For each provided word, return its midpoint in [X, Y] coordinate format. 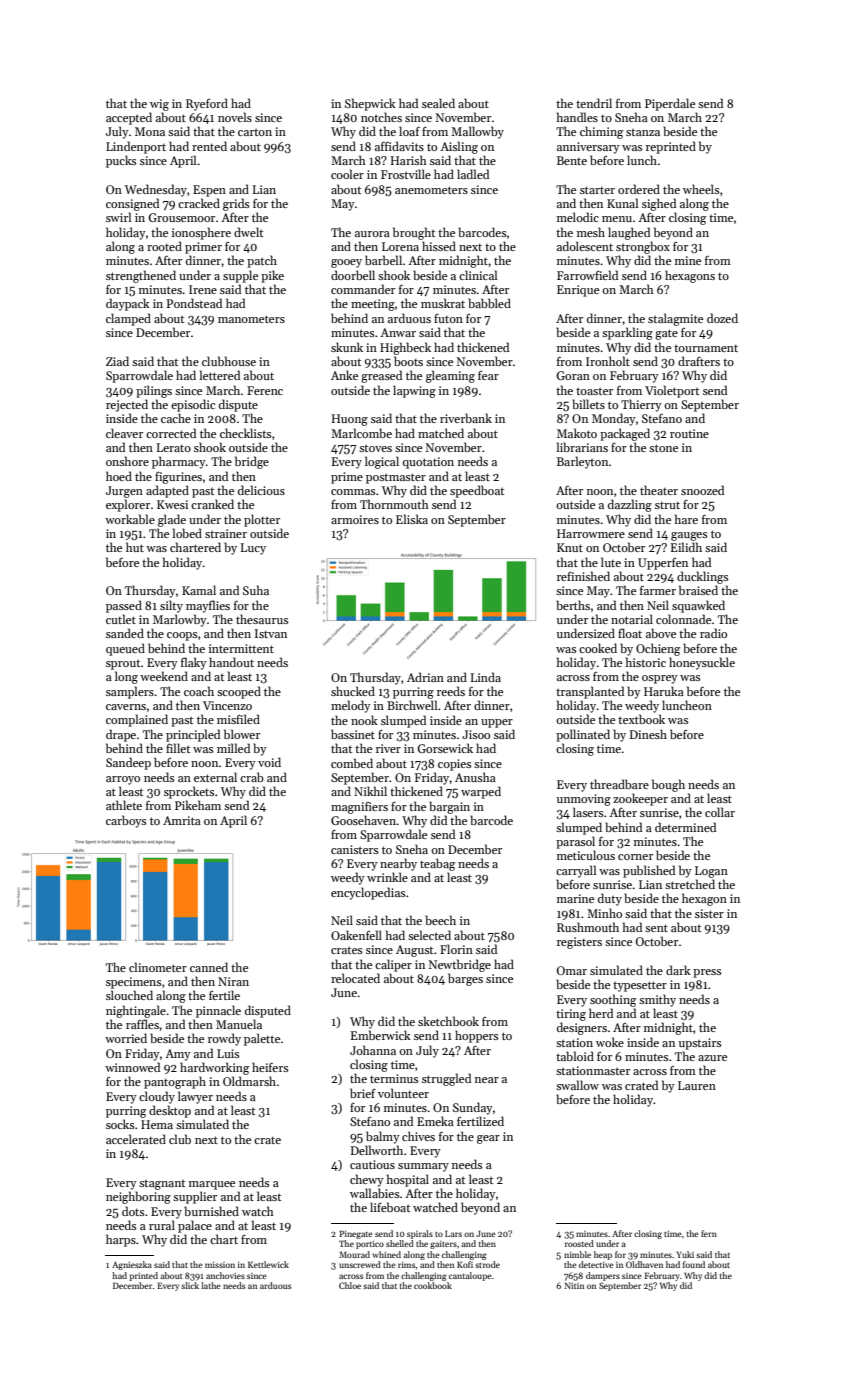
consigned [132, 204]
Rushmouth [588, 927]
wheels [701, 189]
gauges [689, 536]
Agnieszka [132, 1265]
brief [363, 1093]
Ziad [117, 361]
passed [124, 606]
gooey [346, 263]
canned [209, 967]
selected [429, 935]
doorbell [353, 275]
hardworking [214, 1068]
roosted [579, 1243]
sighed [659, 204]
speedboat [477, 491]
